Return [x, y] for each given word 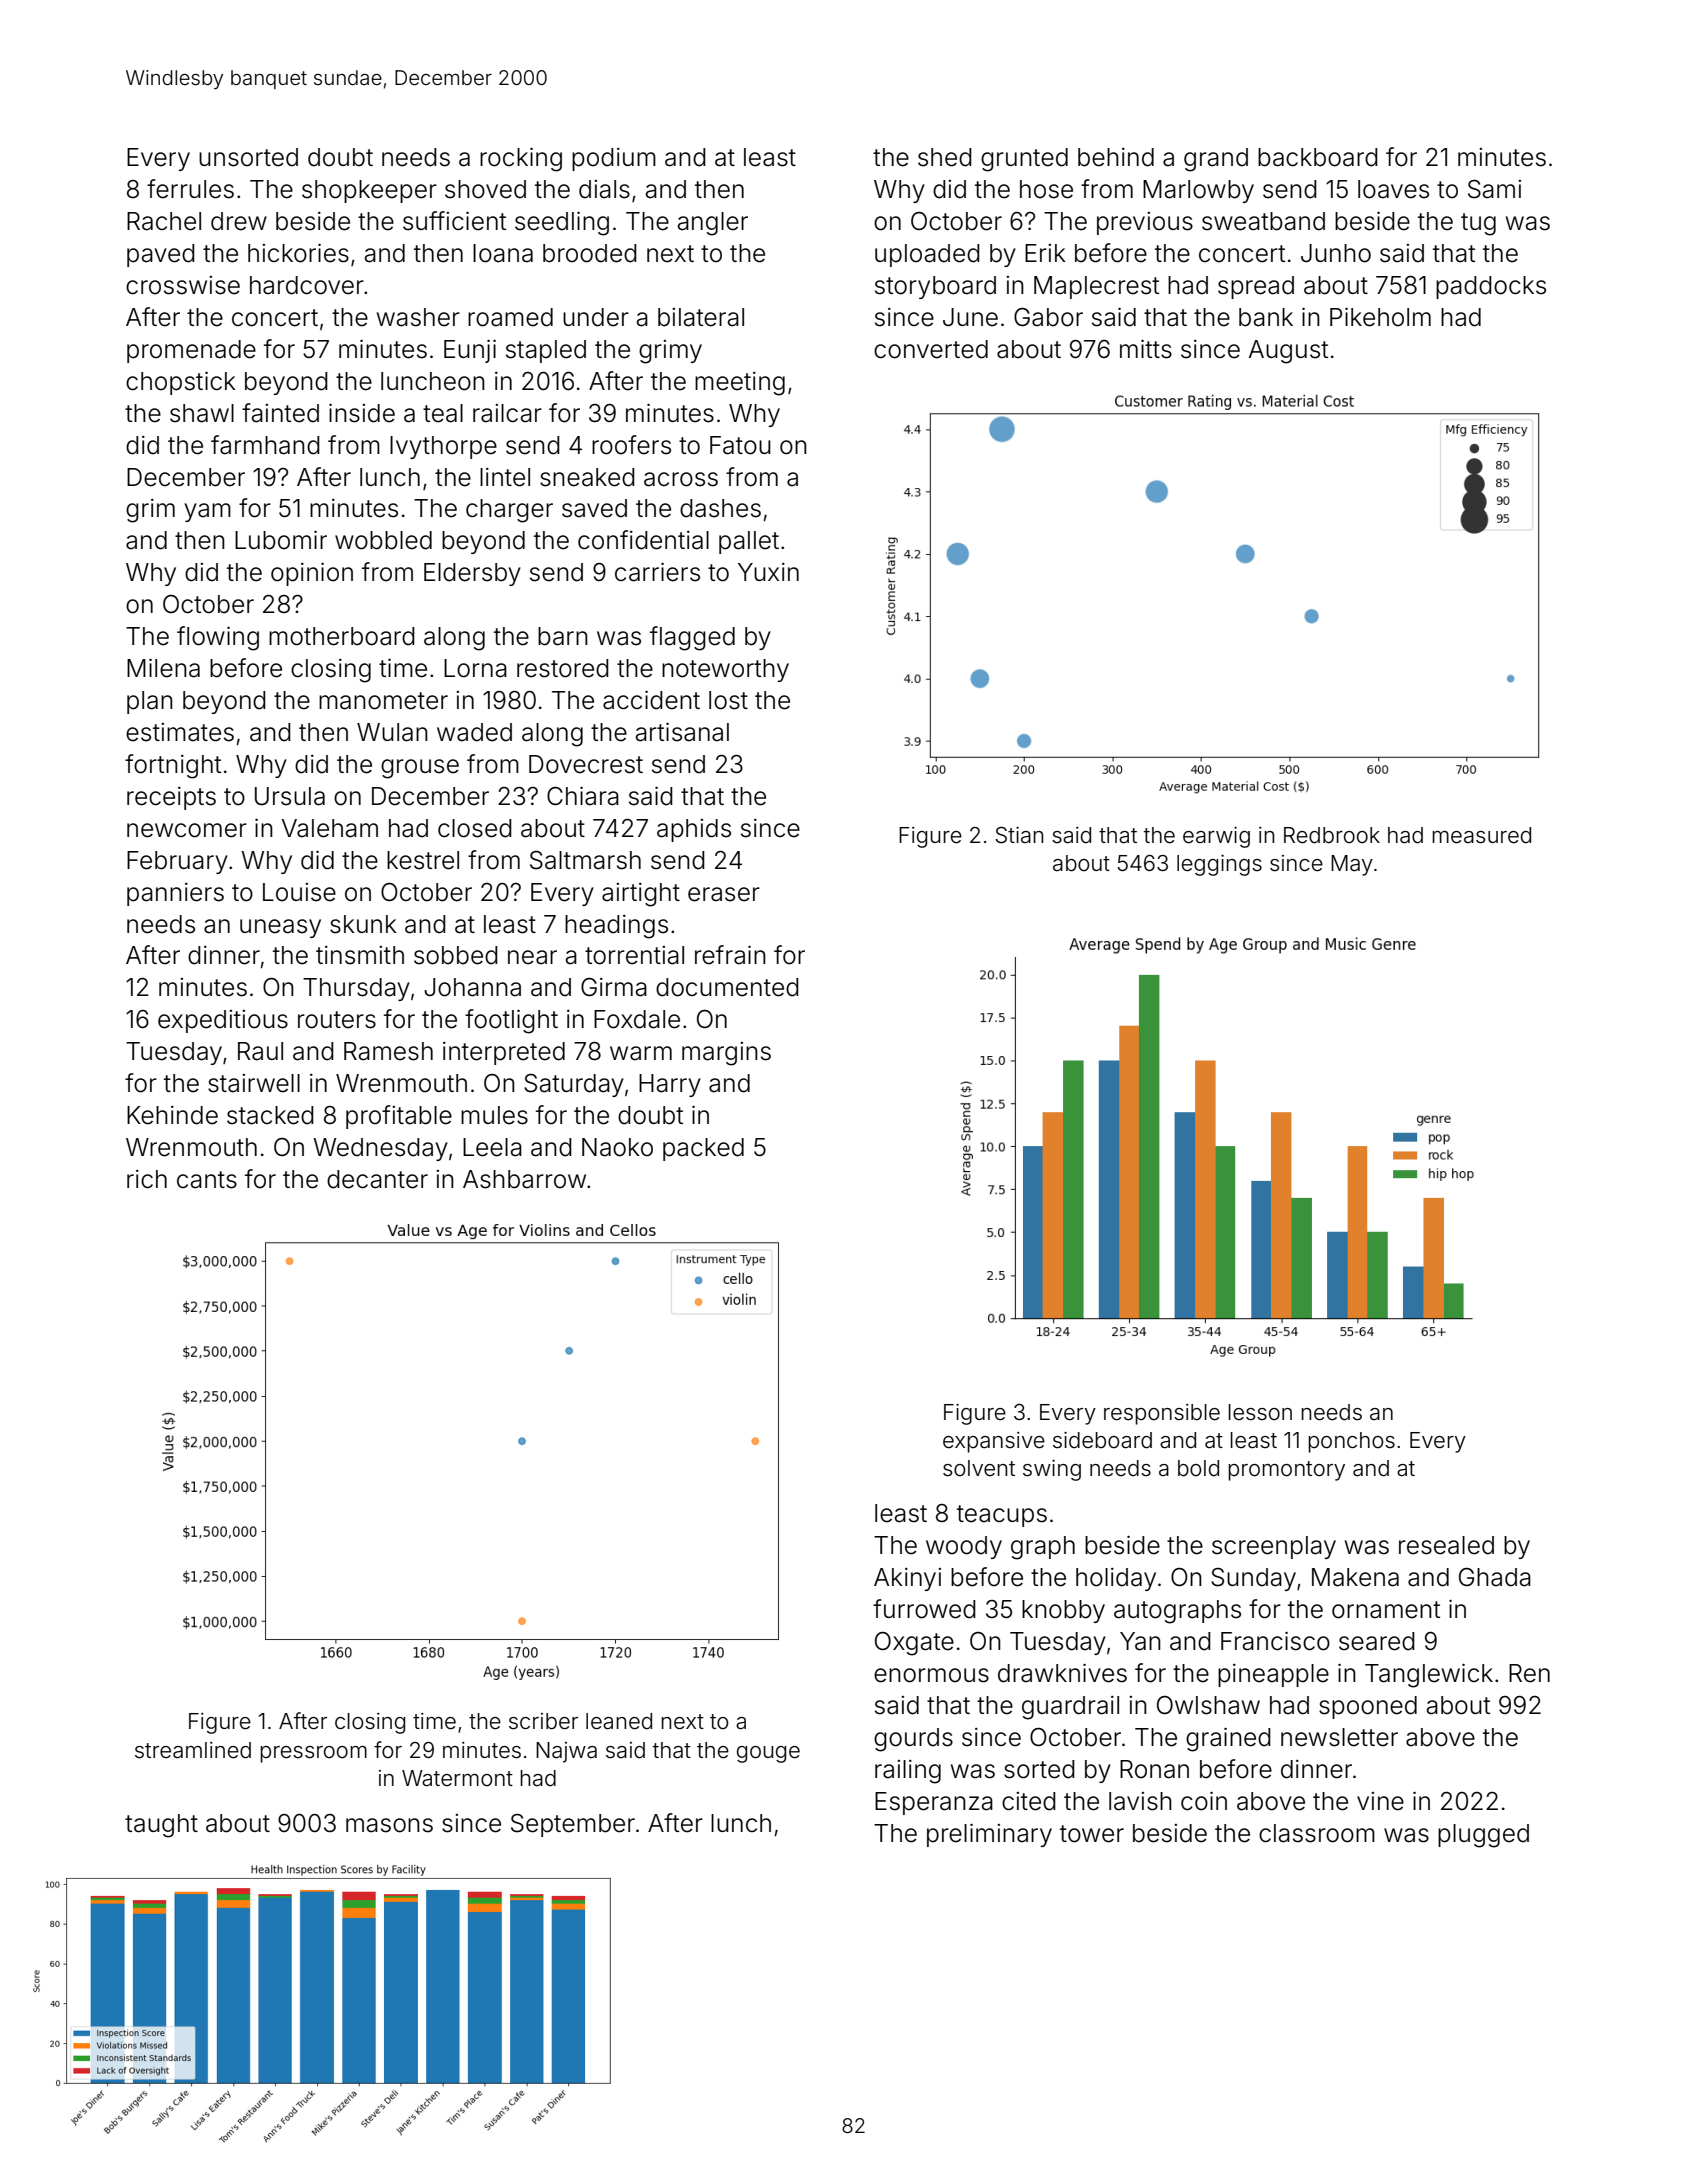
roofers [631, 445]
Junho [1336, 253]
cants [207, 1180]
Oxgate [914, 1643]
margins [726, 1054]
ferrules [190, 189]
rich [147, 1179]
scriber [543, 1721]
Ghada [1495, 1577]
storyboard [935, 287]
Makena [1355, 1577]
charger [509, 511]
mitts [1146, 349]
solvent [979, 1468]
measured [1481, 835]
